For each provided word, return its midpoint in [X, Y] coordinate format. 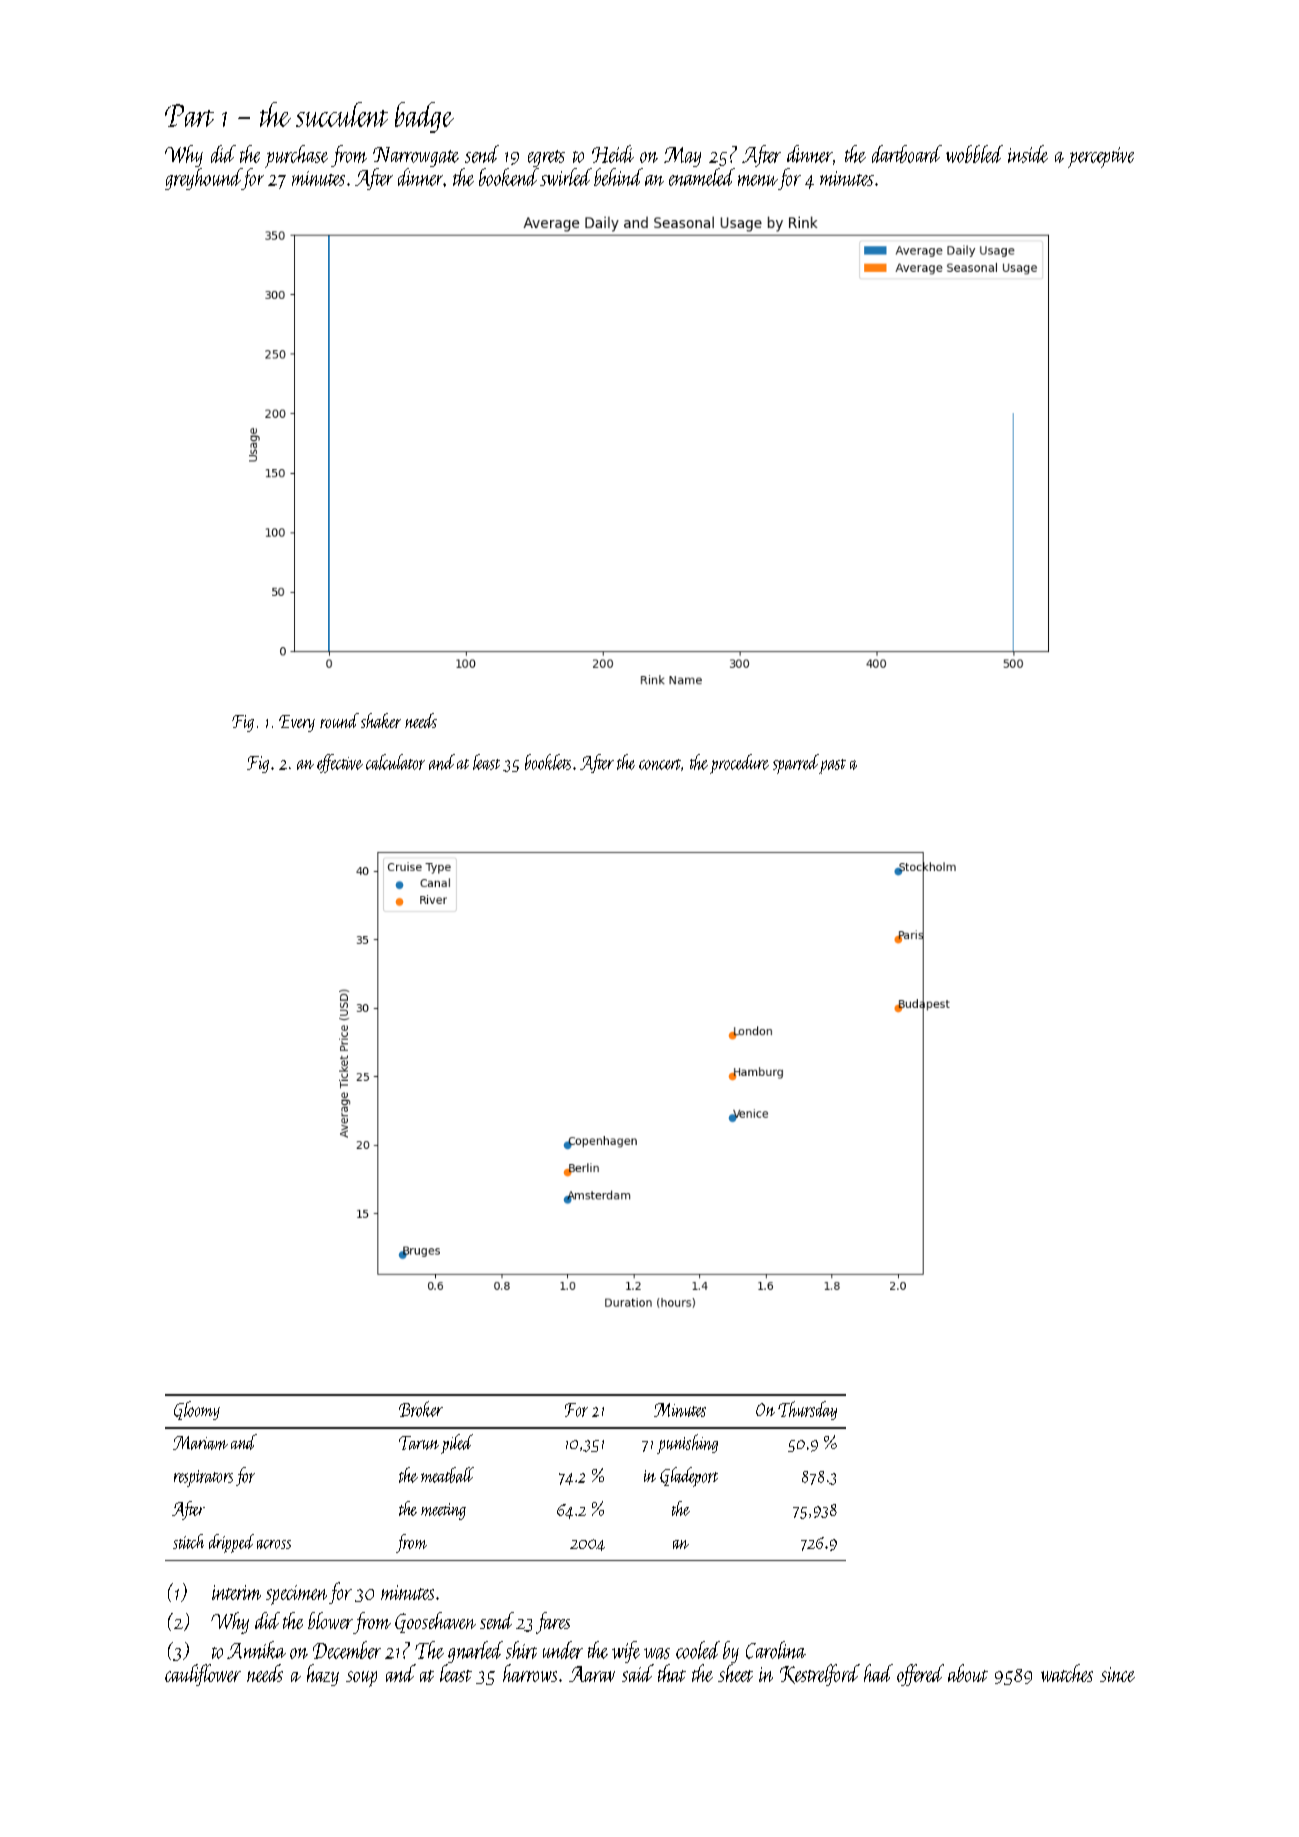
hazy [323, 1675]
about [968, 1673]
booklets [548, 762]
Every [297, 723]
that [672, 1673]
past [832, 766]
